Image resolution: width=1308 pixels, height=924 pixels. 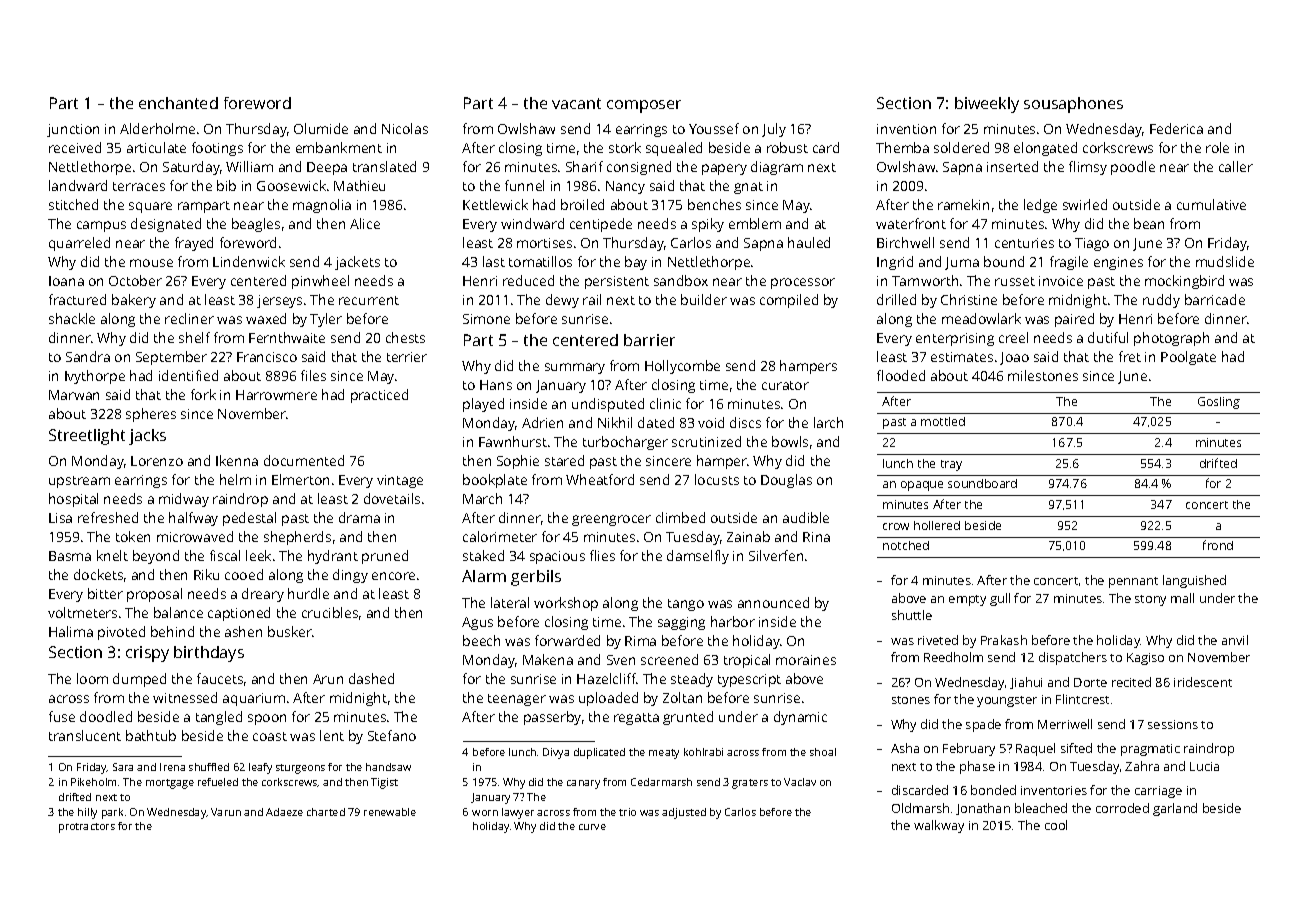 What do you see at coordinates (1219, 403) in the screenshot?
I see `Gosling` at bounding box center [1219, 403].
